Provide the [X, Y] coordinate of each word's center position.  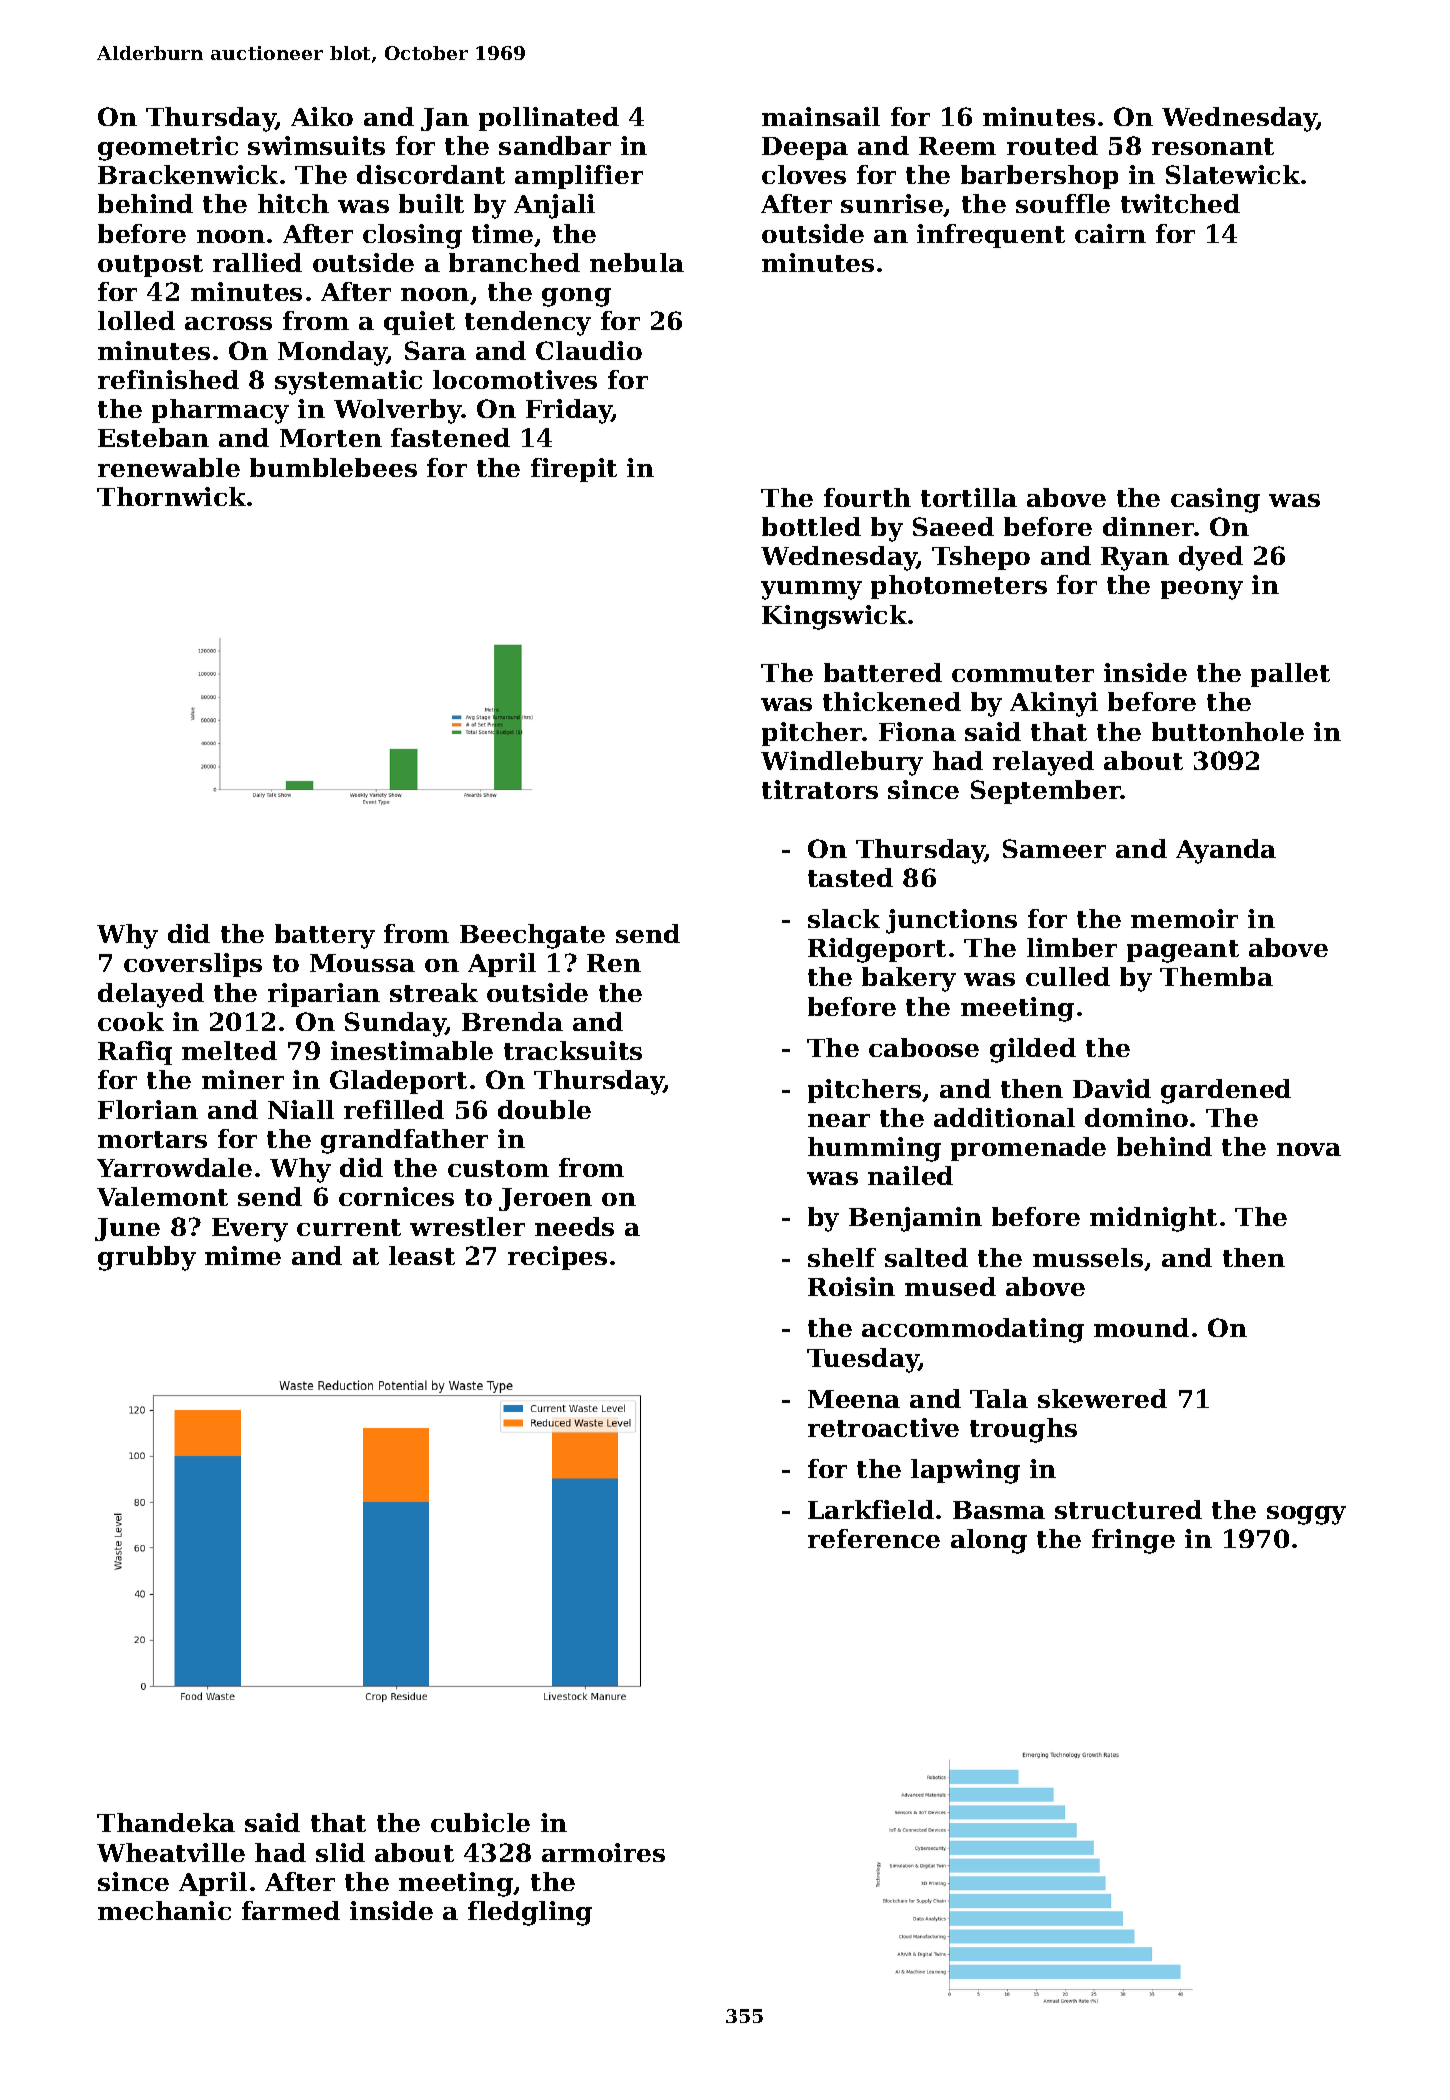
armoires [603, 1852]
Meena [854, 1399]
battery [325, 936]
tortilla [969, 497]
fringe [1133, 1541]
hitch [293, 203]
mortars [152, 1139]
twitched [1180, 203]
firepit [574, 470]
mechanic [164, 1910]
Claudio [589, 350]
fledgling [530, 1913]
